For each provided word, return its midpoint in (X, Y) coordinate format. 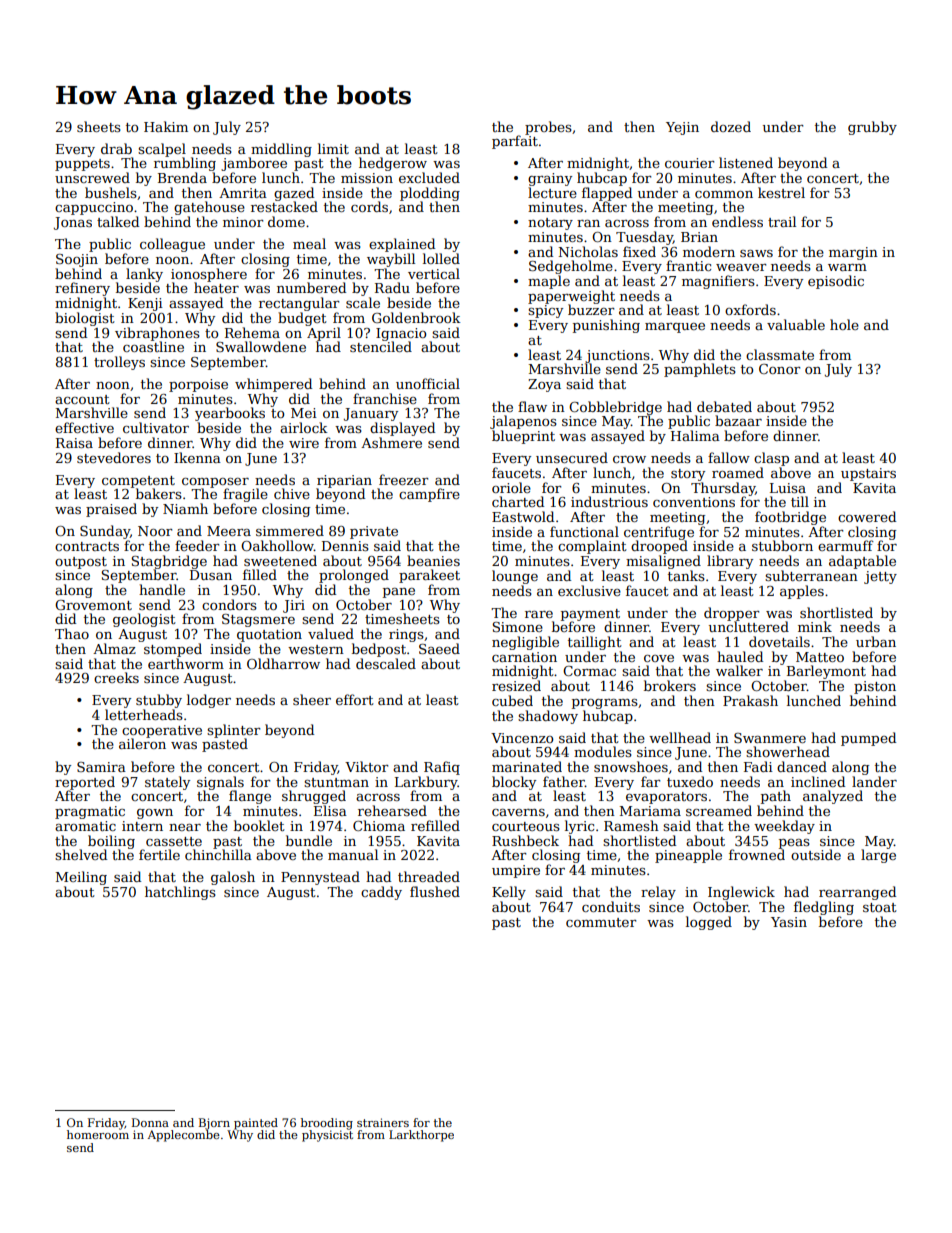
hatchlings (180, 893)
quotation (269, 635)
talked (118, 221)
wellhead (680, 737)
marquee (675, 328)
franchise (385, 398)
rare (539, 614)
